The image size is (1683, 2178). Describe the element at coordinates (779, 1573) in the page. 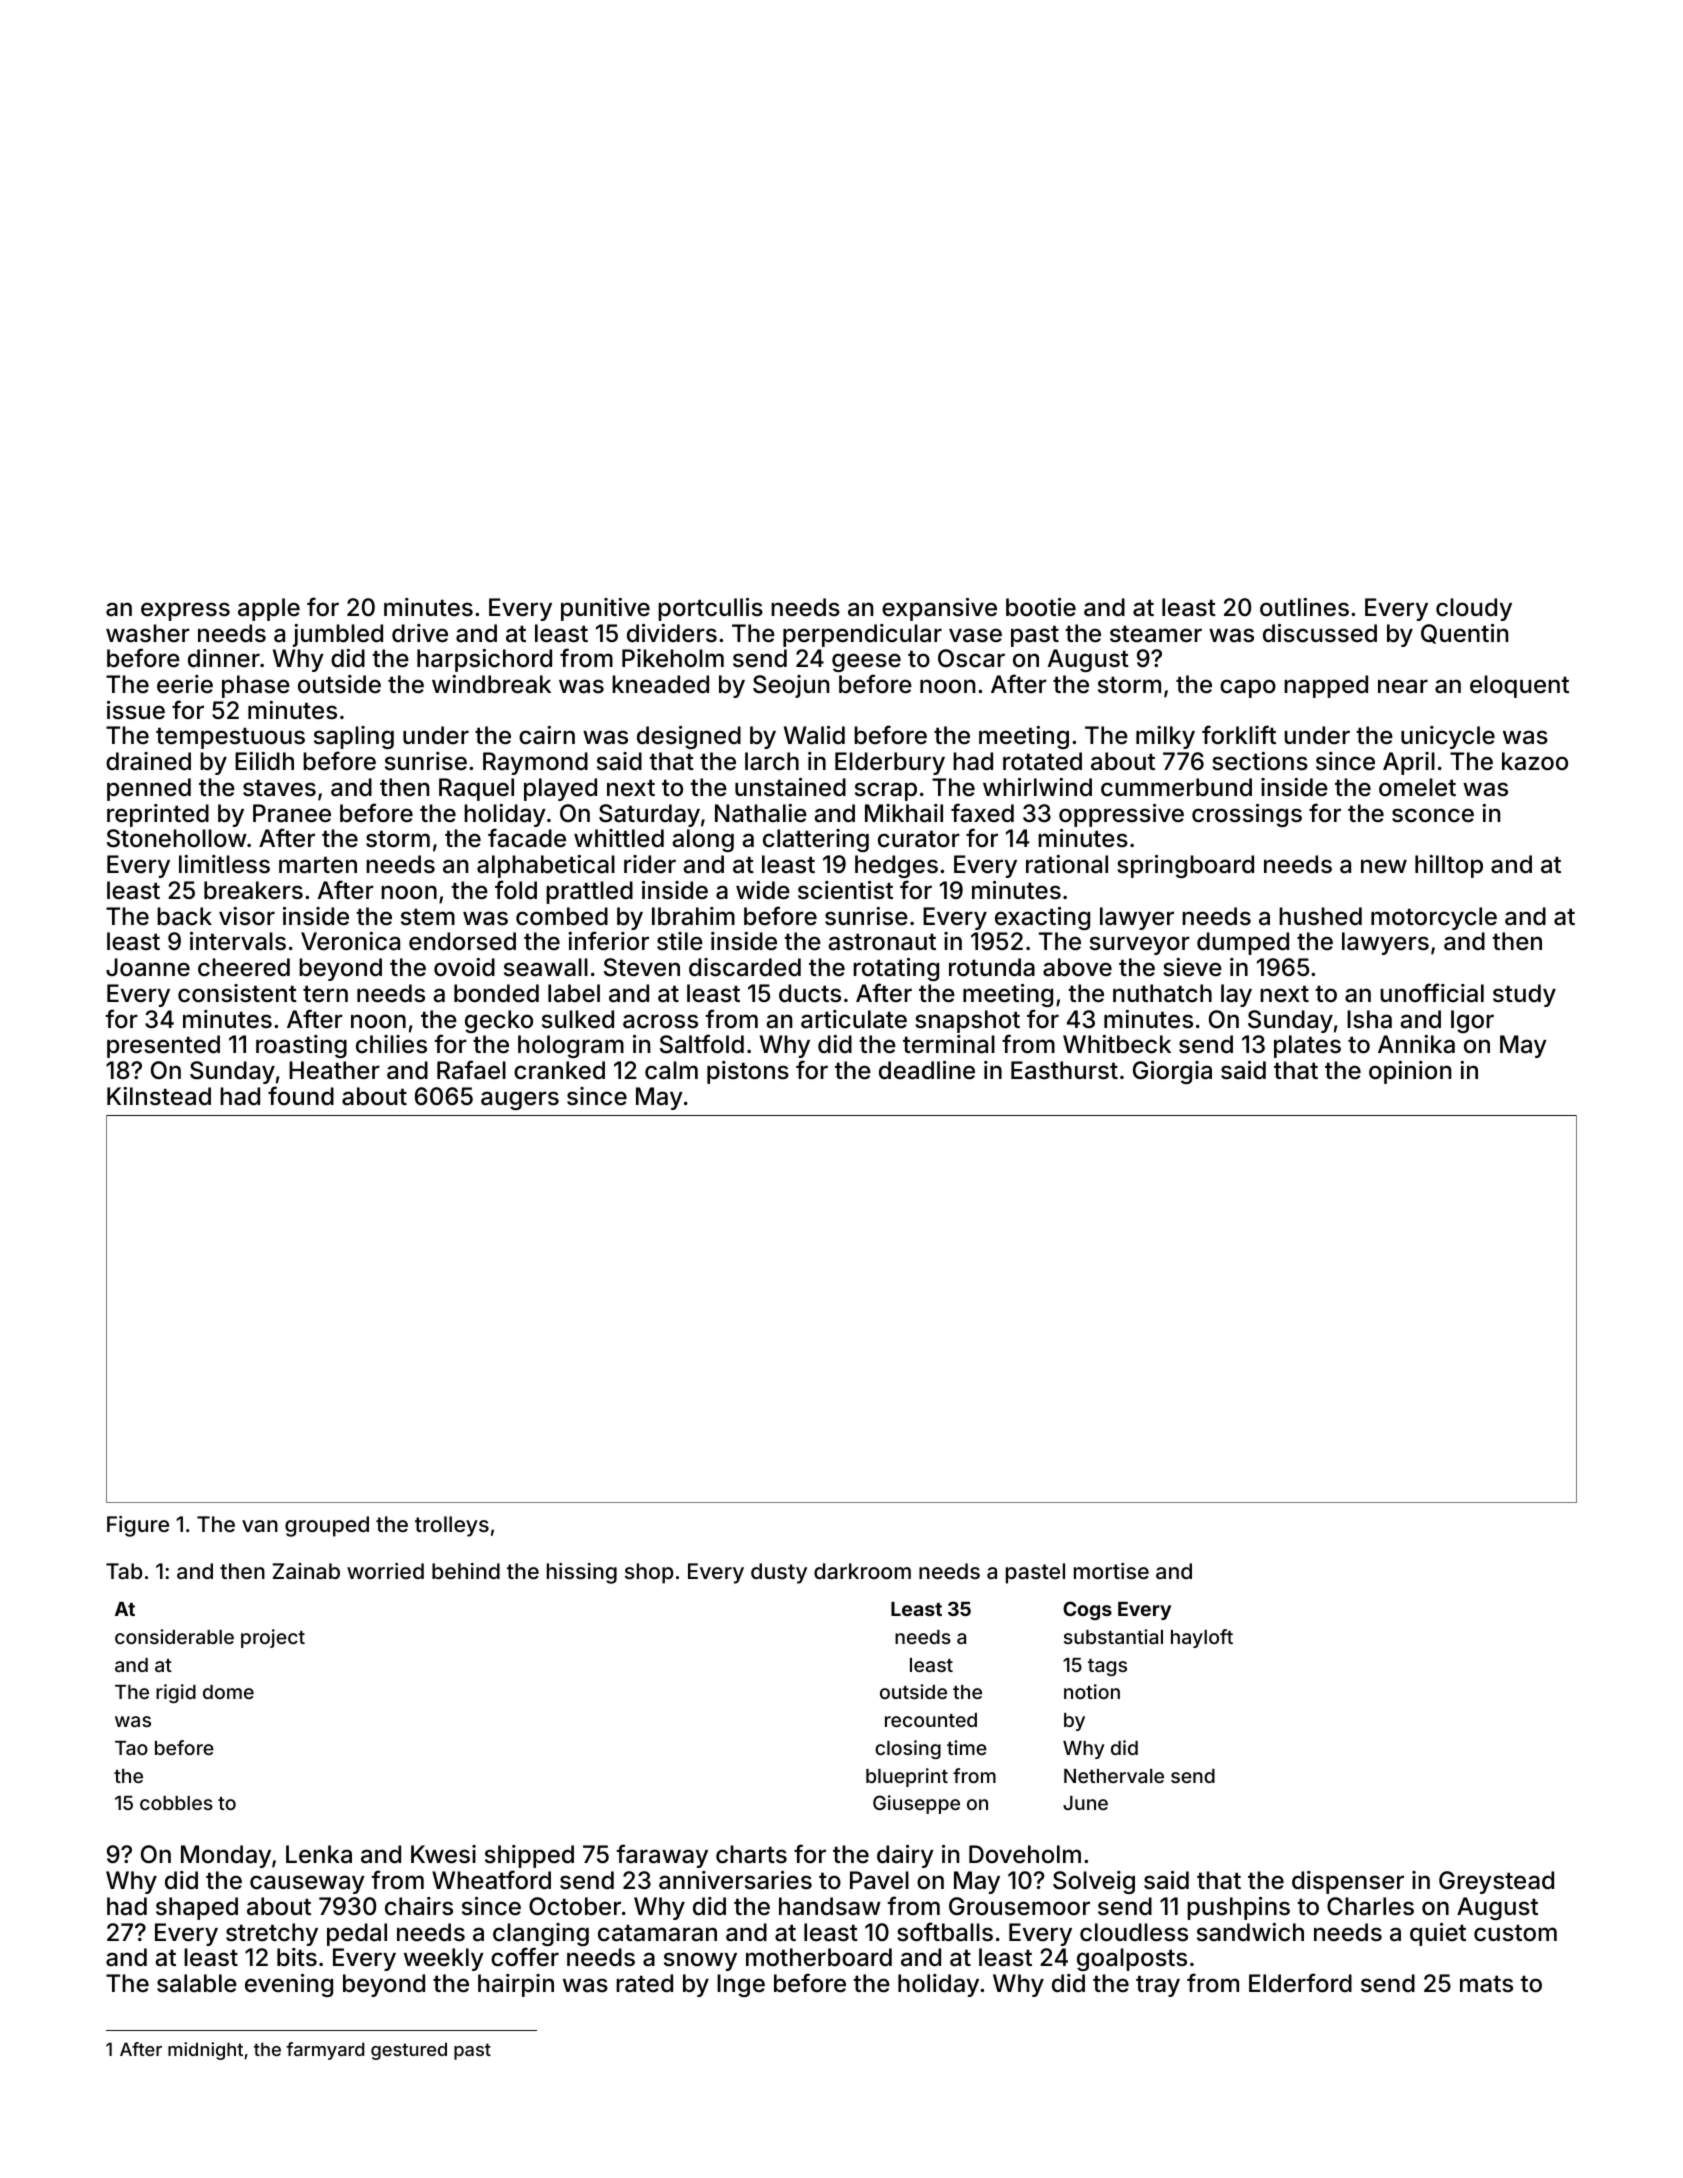

I see `dusty` at that location.
